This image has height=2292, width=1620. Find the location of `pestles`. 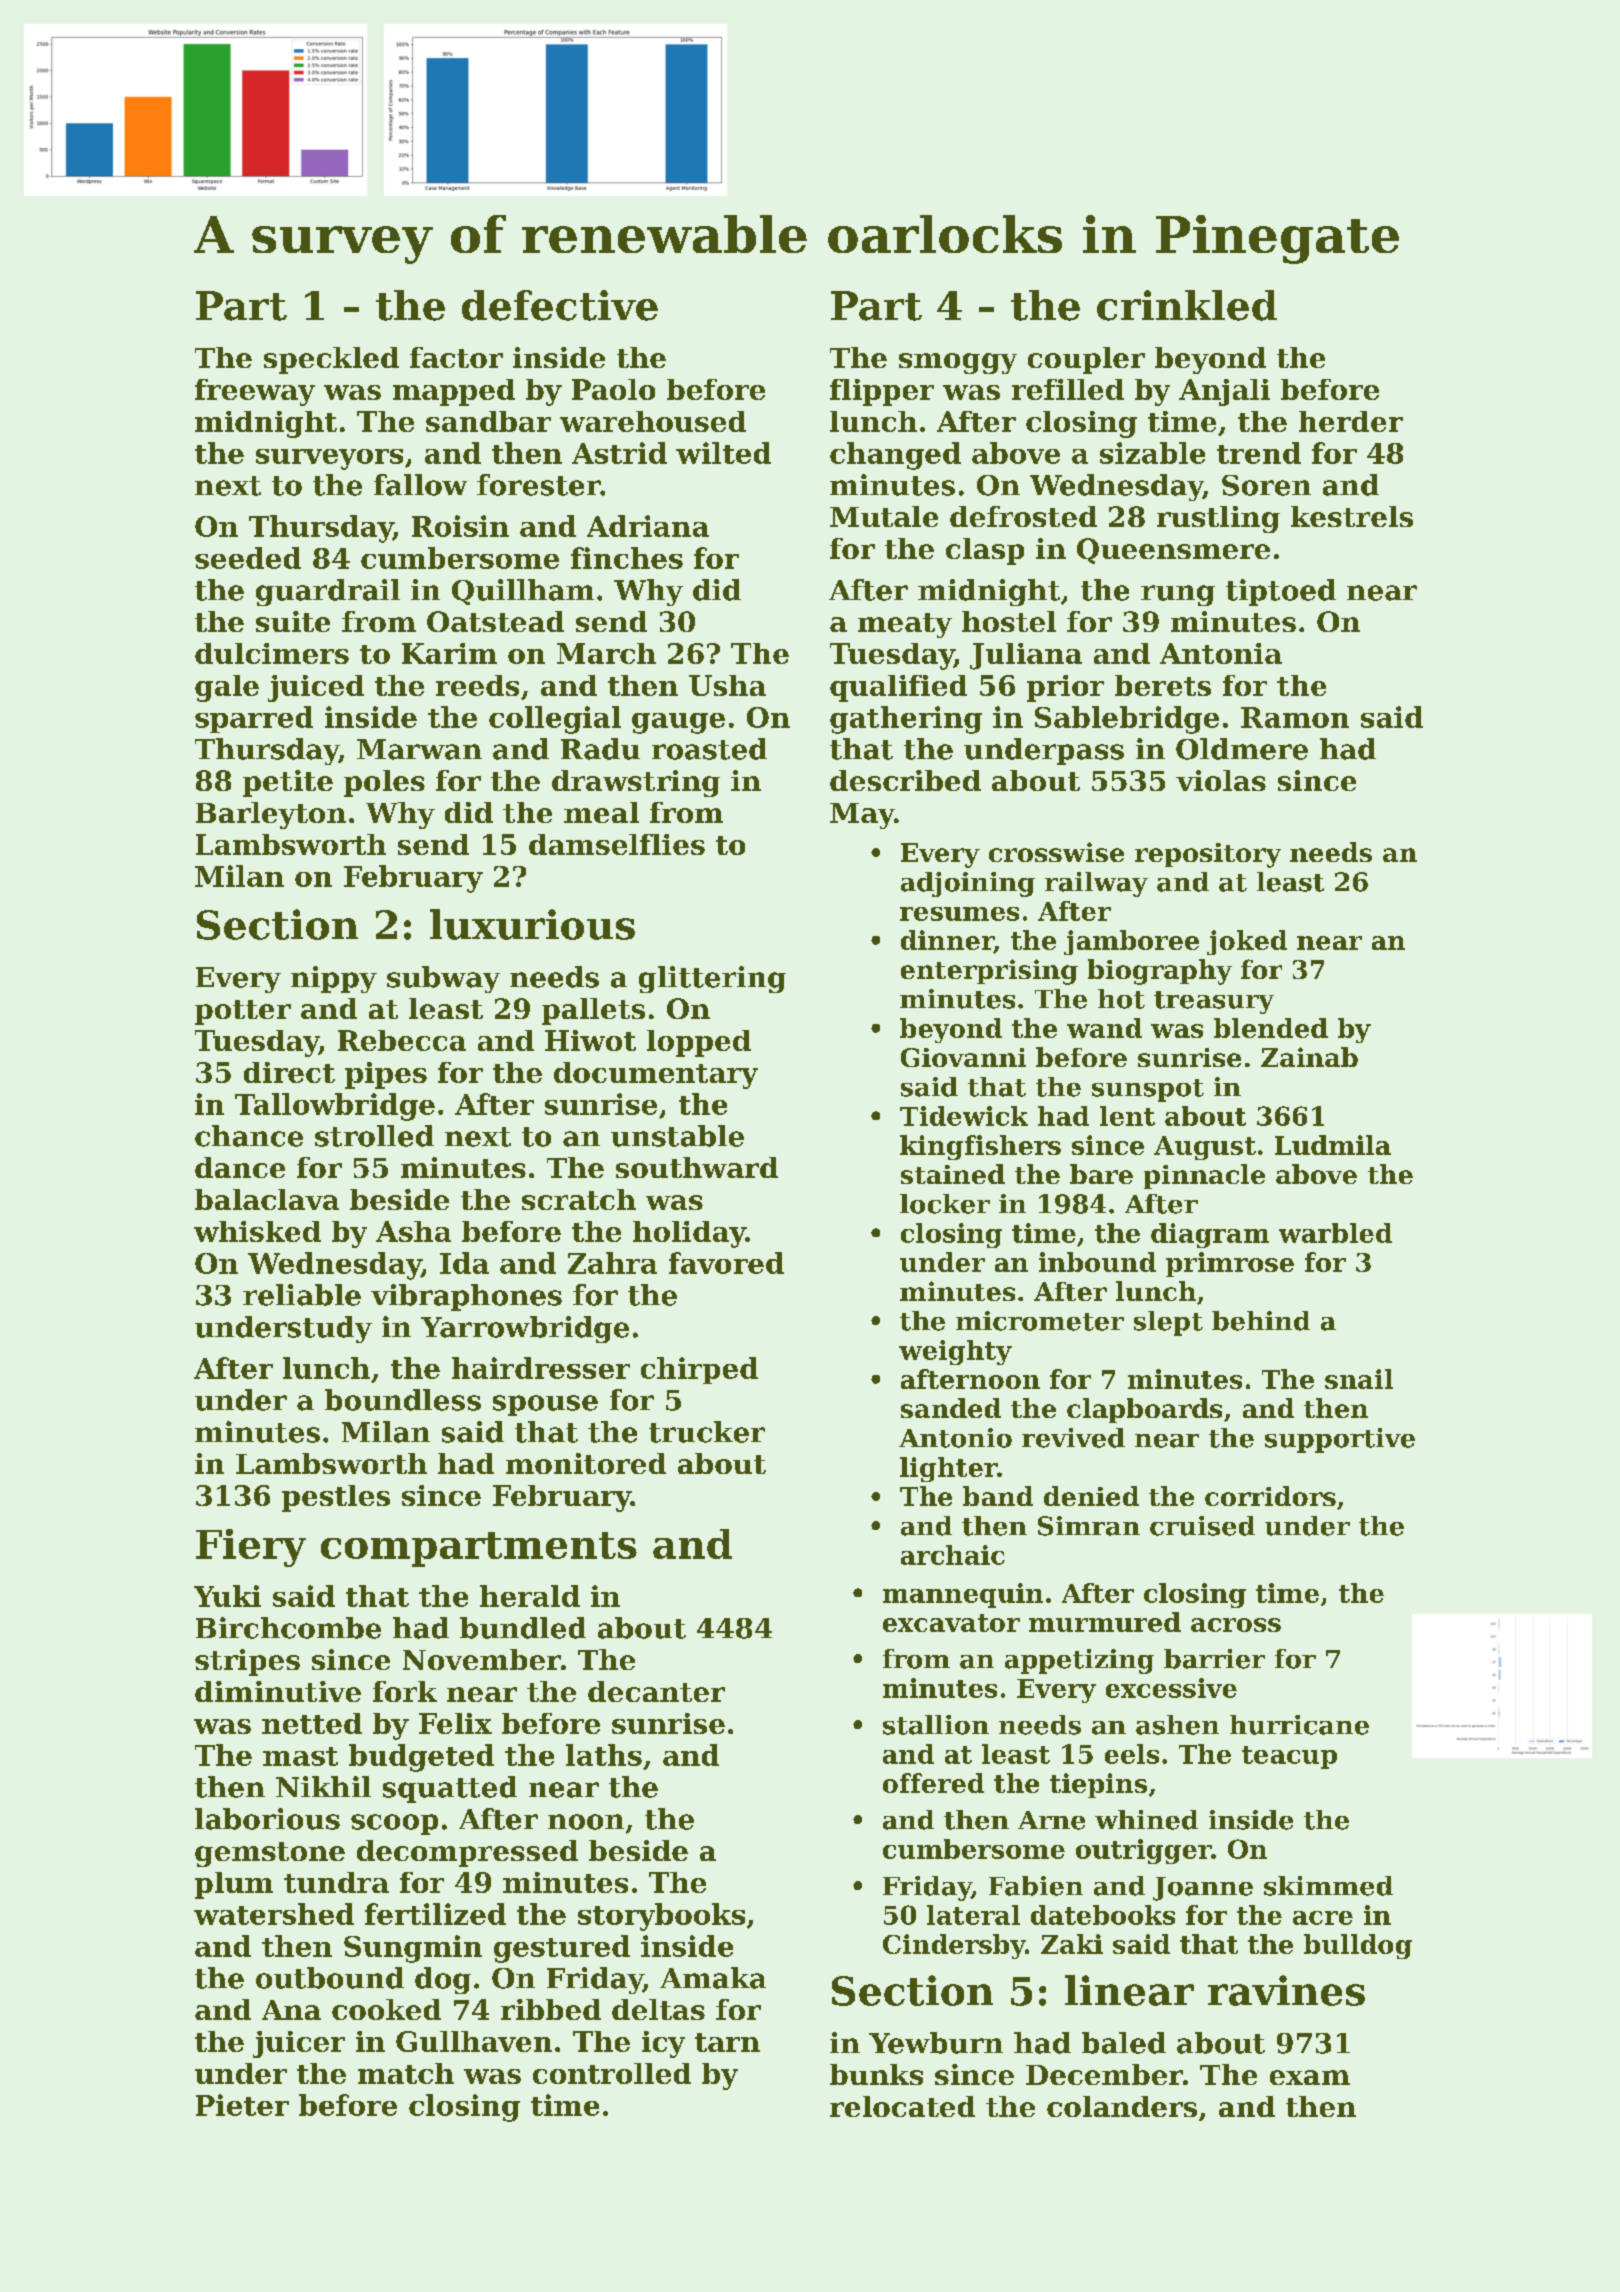

pestles is located at coordinates (336, 1498).
